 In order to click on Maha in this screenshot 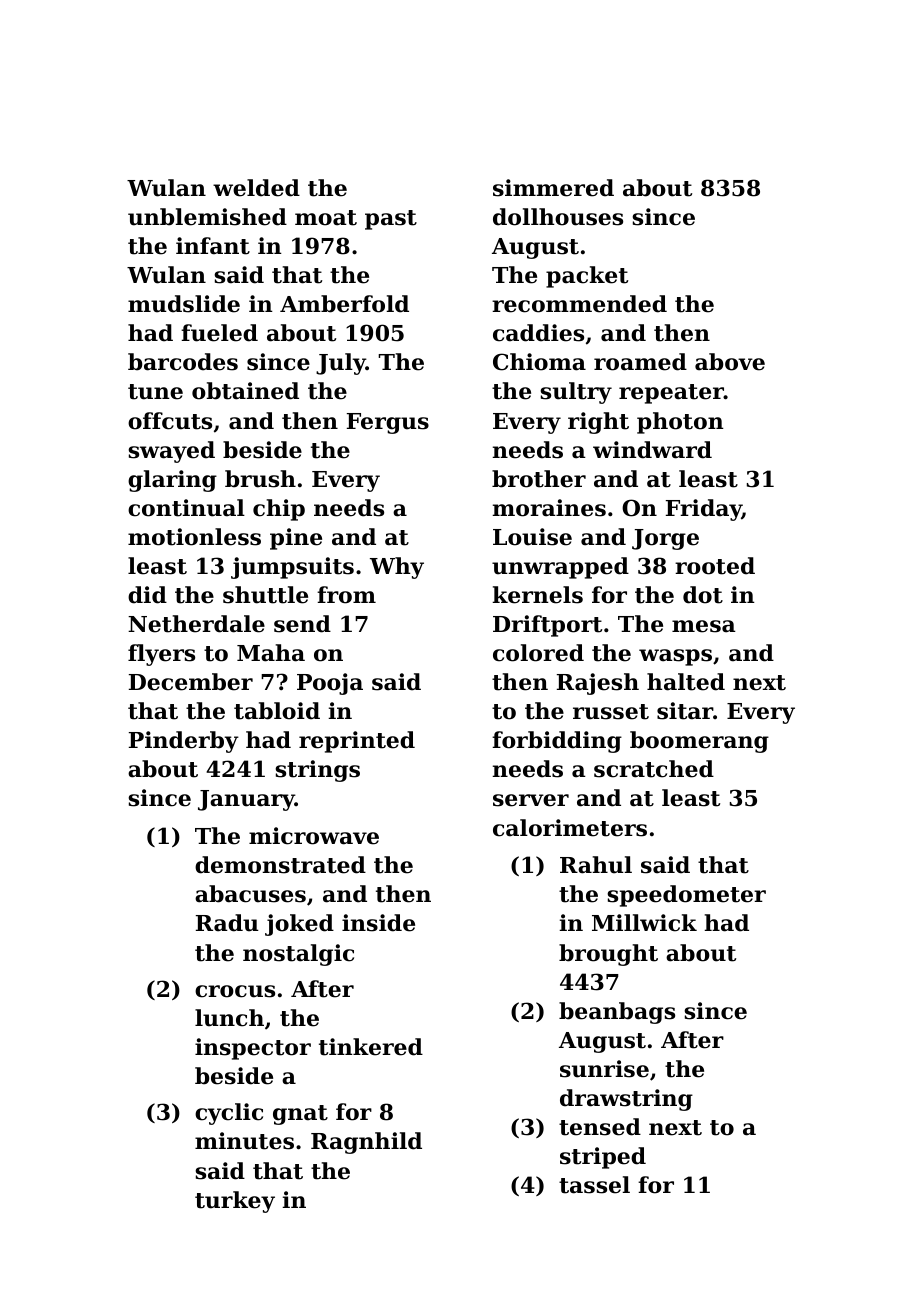, I will do `click(271, 653)`.
